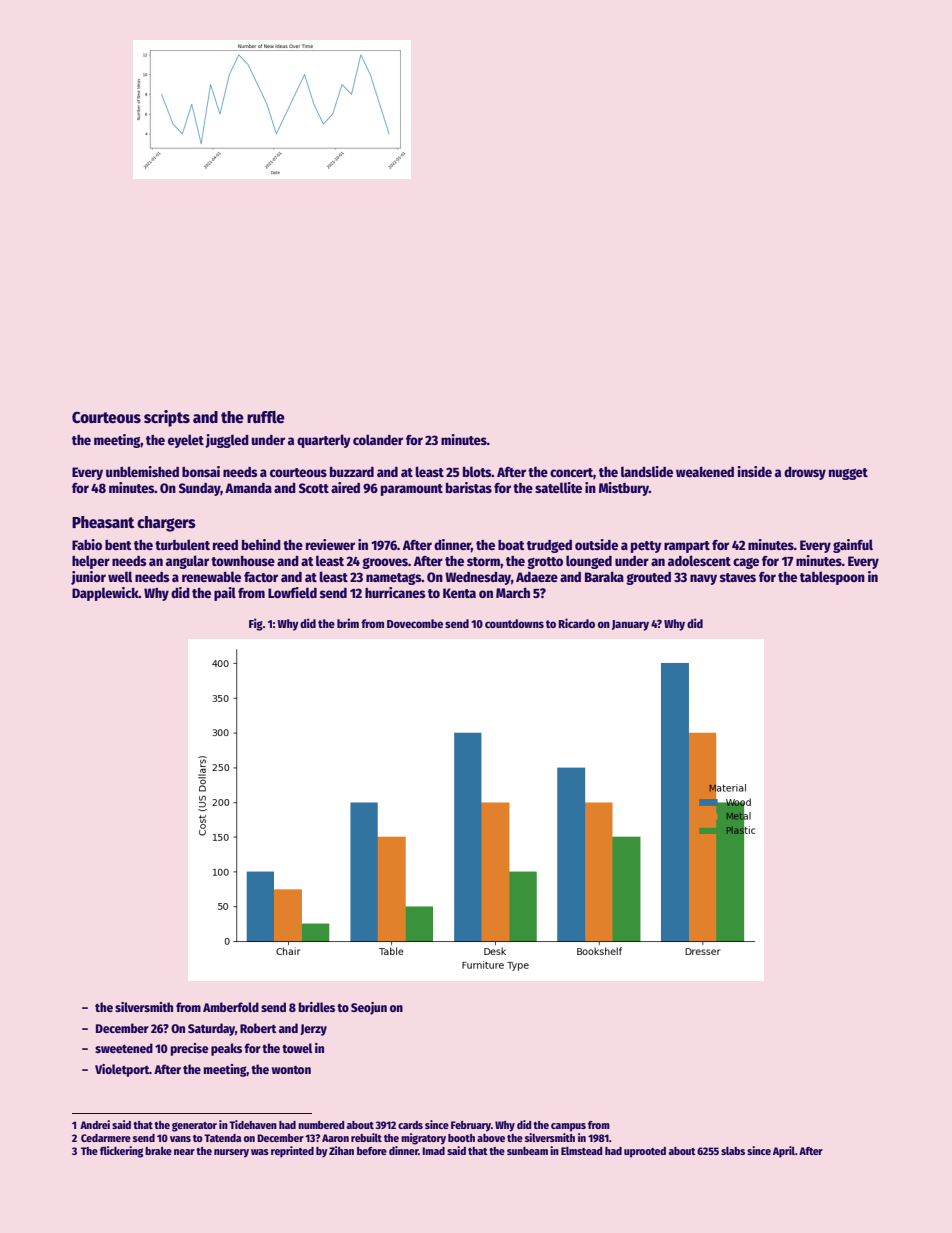  I want to click on pail, so click(225, 594).
